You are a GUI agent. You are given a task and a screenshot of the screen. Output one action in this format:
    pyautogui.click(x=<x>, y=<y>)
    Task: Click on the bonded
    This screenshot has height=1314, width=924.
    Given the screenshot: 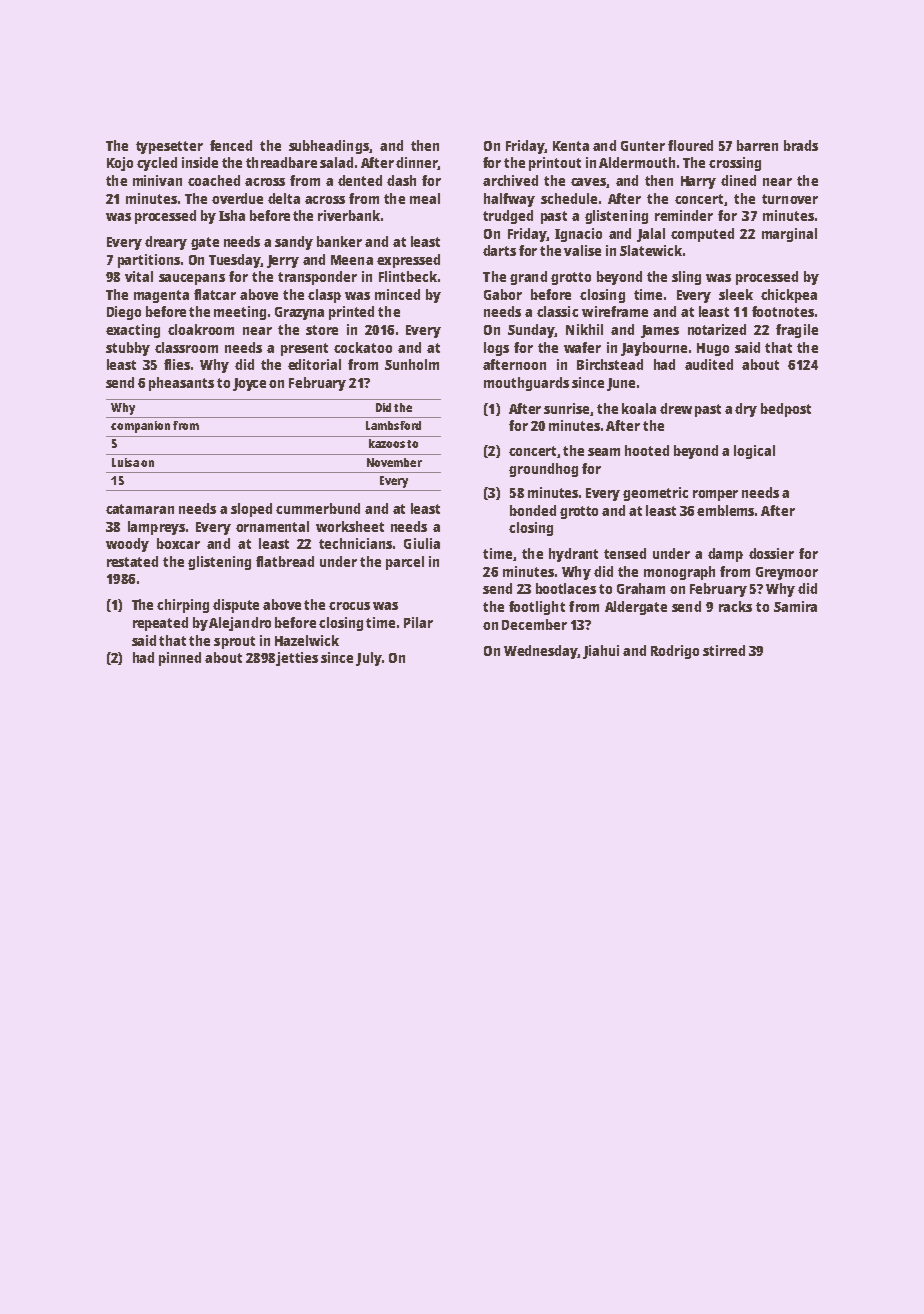 What is the action you would take?
    pyautogui.click(x=533, y=510)
